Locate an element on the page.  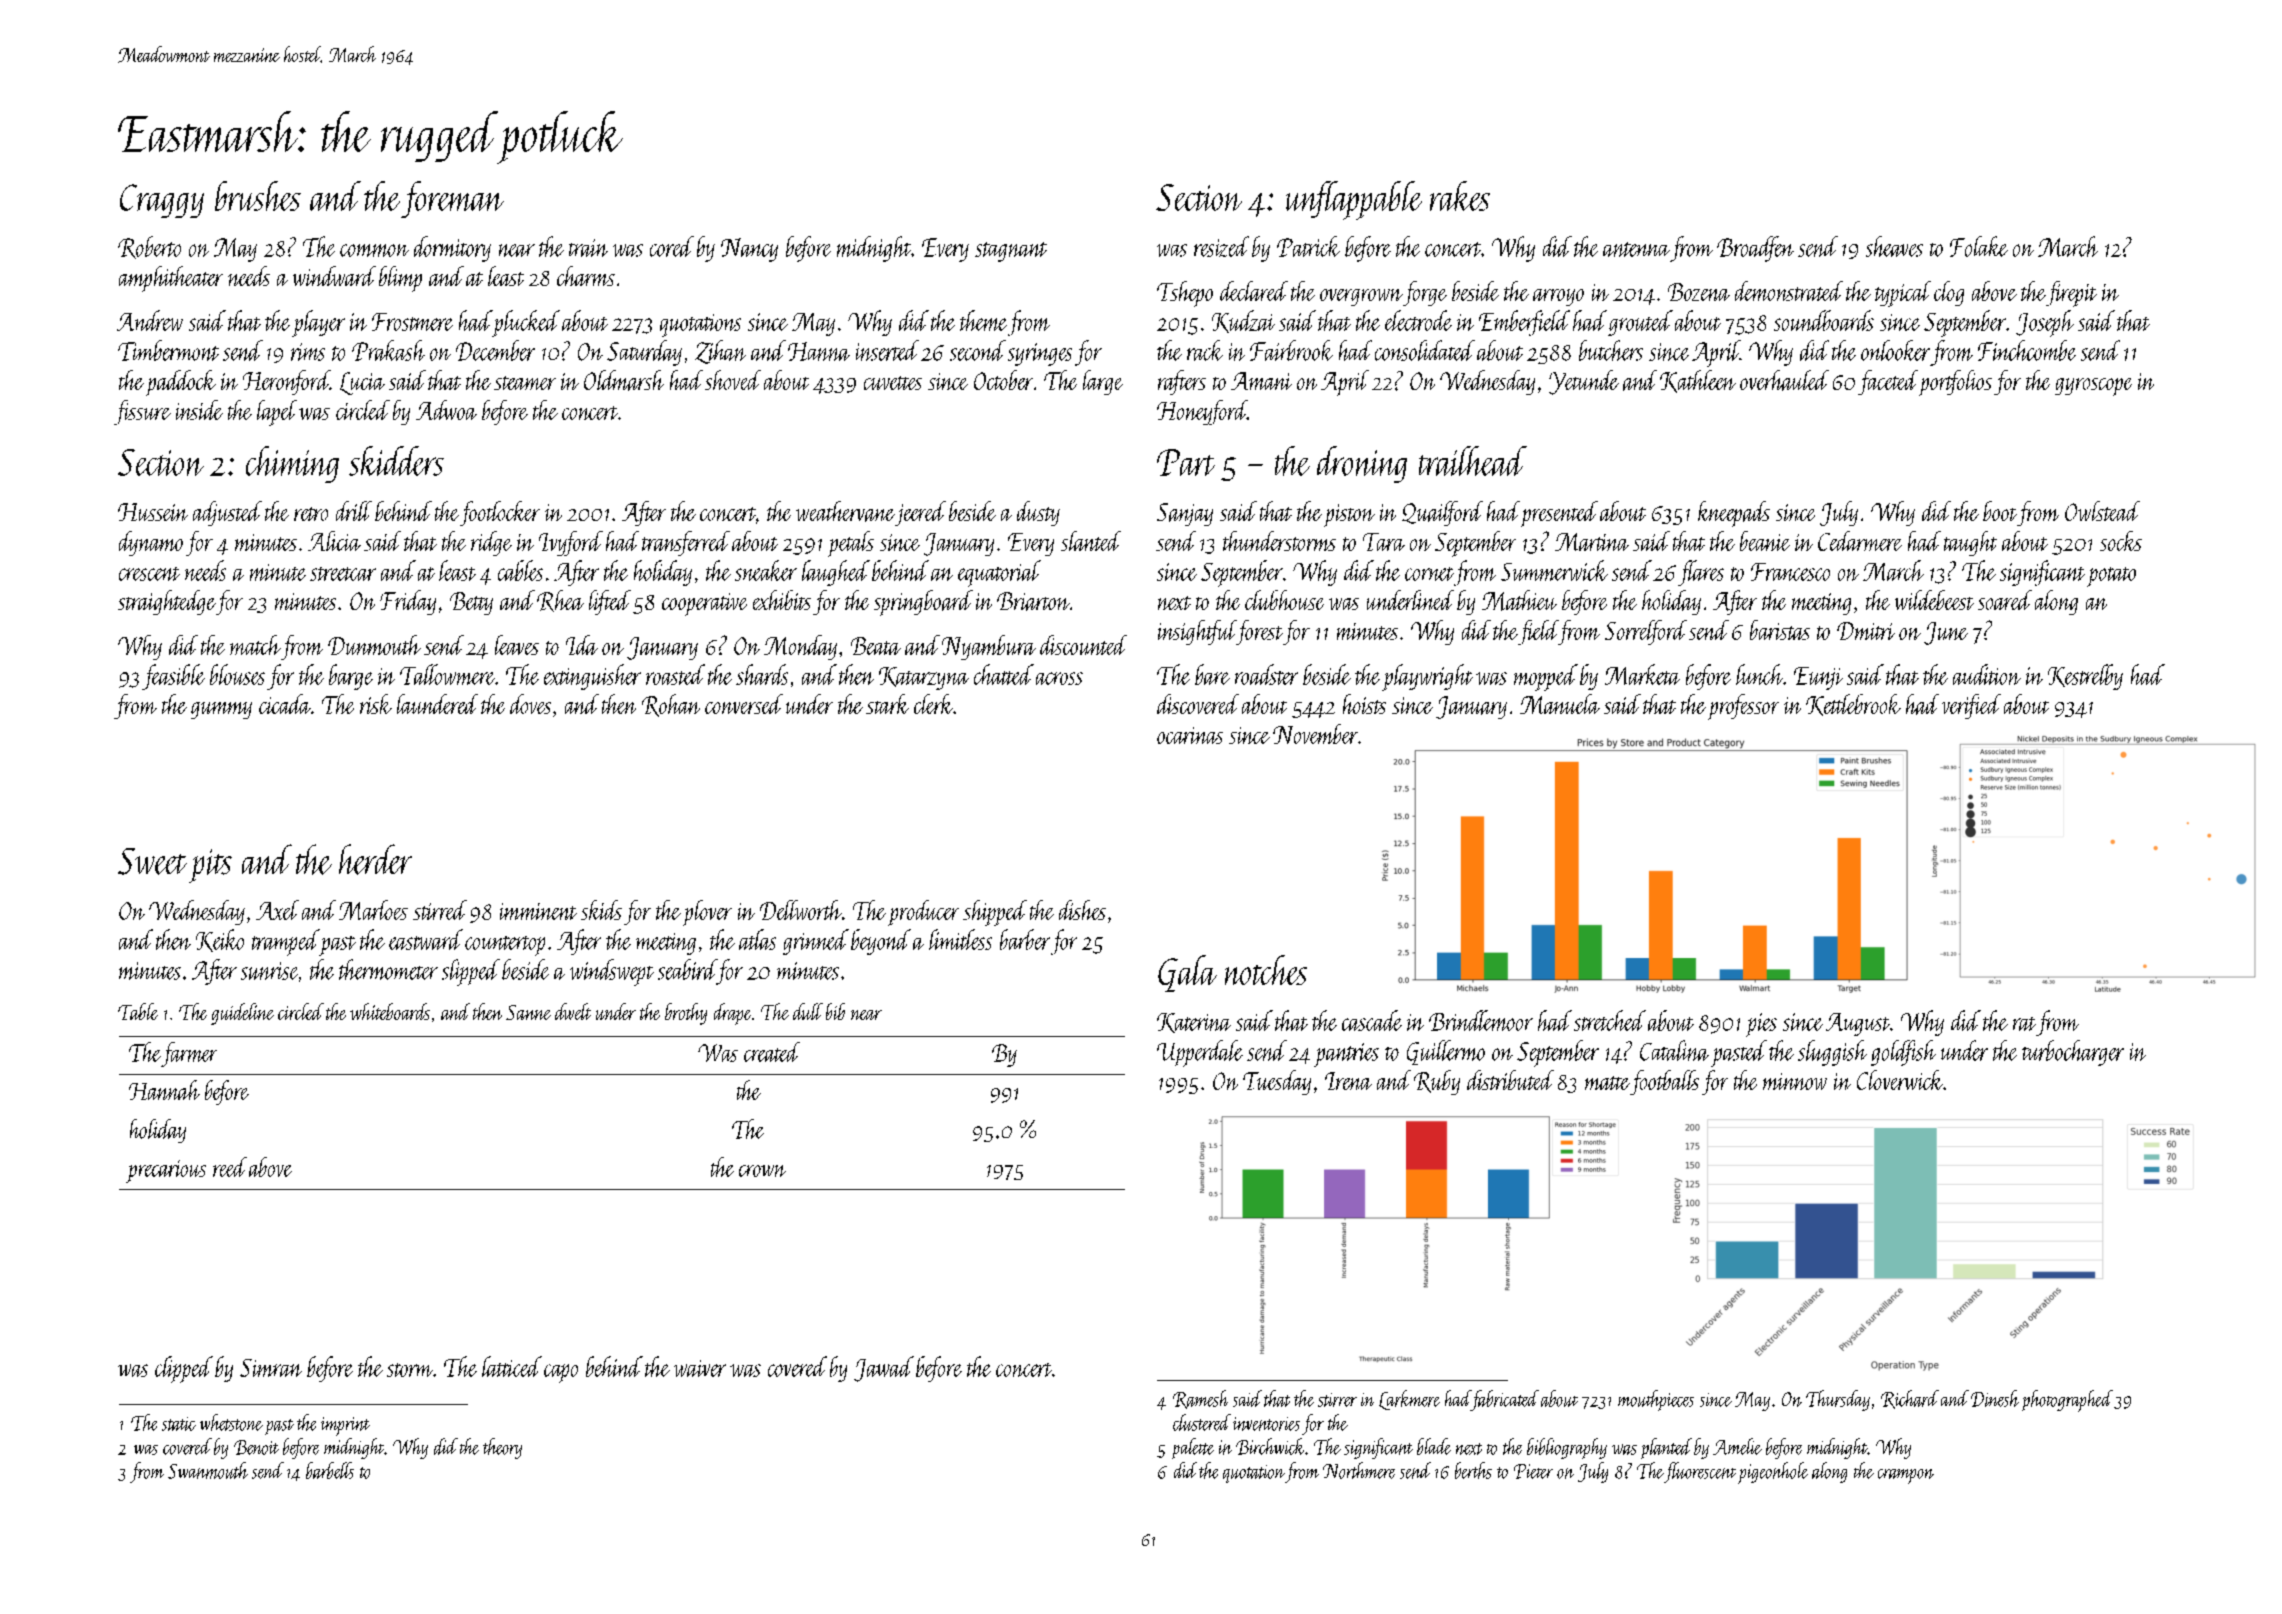
stagnant is located at coordinates (1011, 252).
